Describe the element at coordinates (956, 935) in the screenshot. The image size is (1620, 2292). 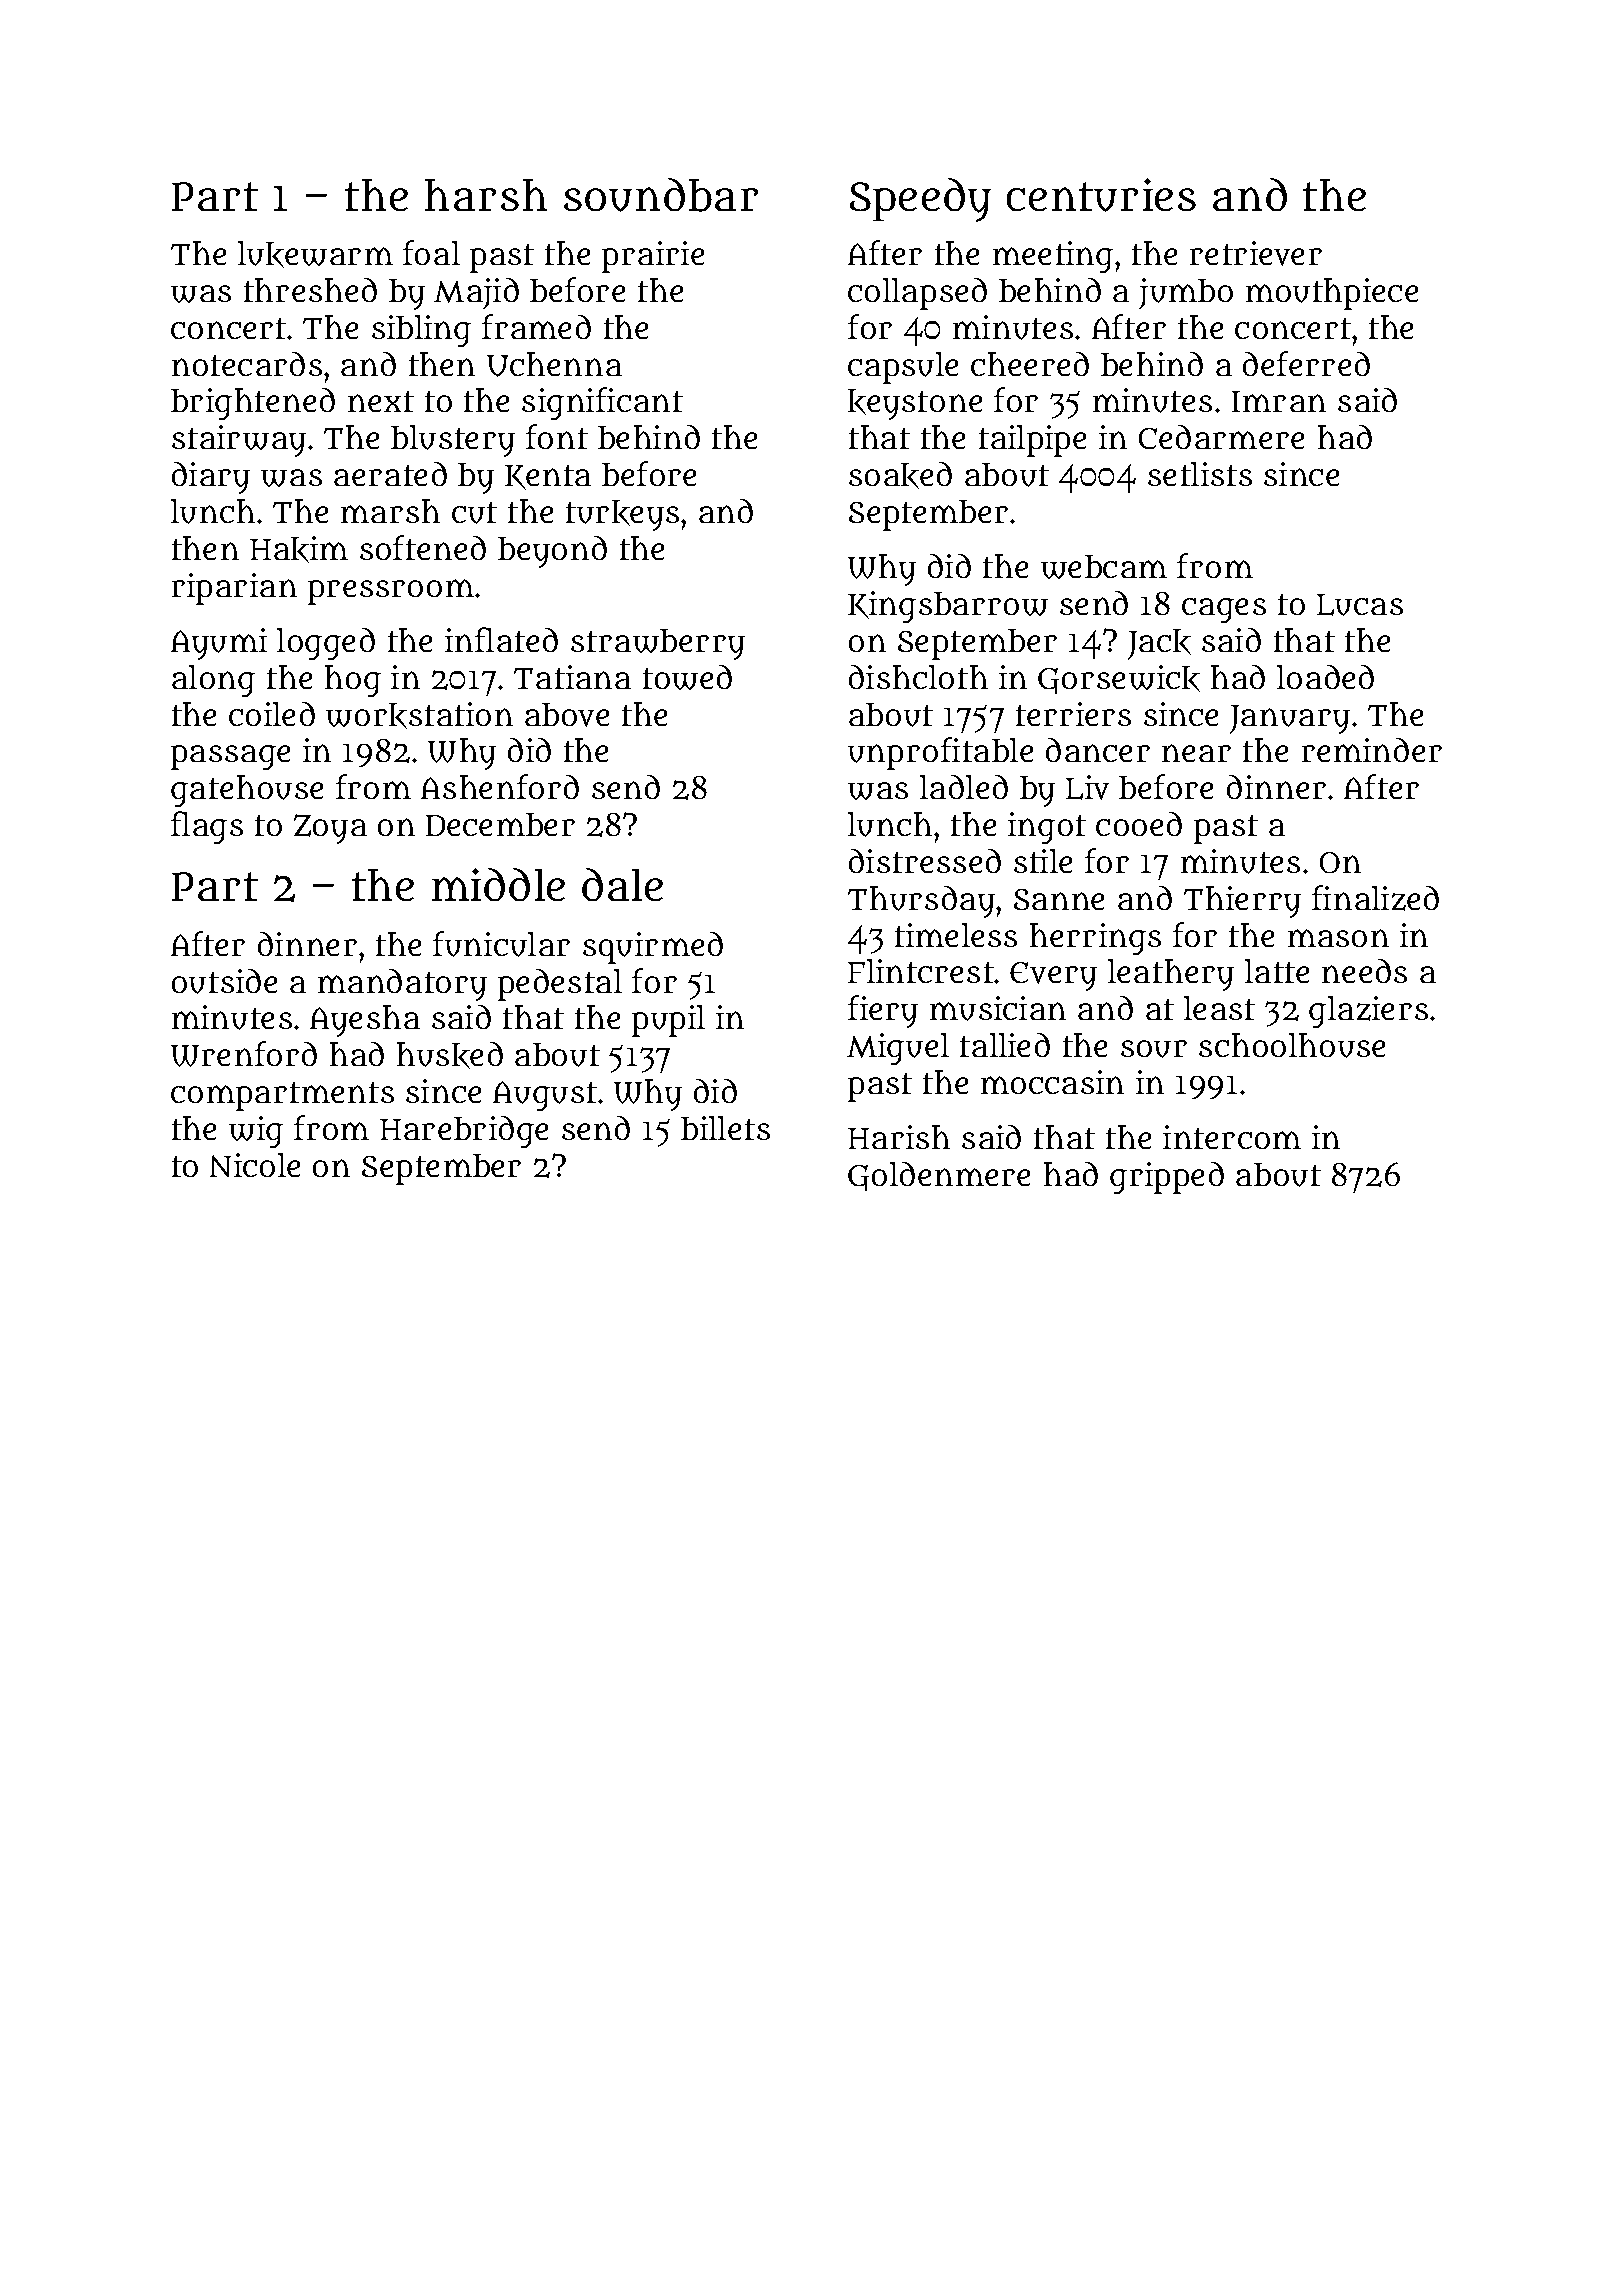
I see `timeless` at that location.
